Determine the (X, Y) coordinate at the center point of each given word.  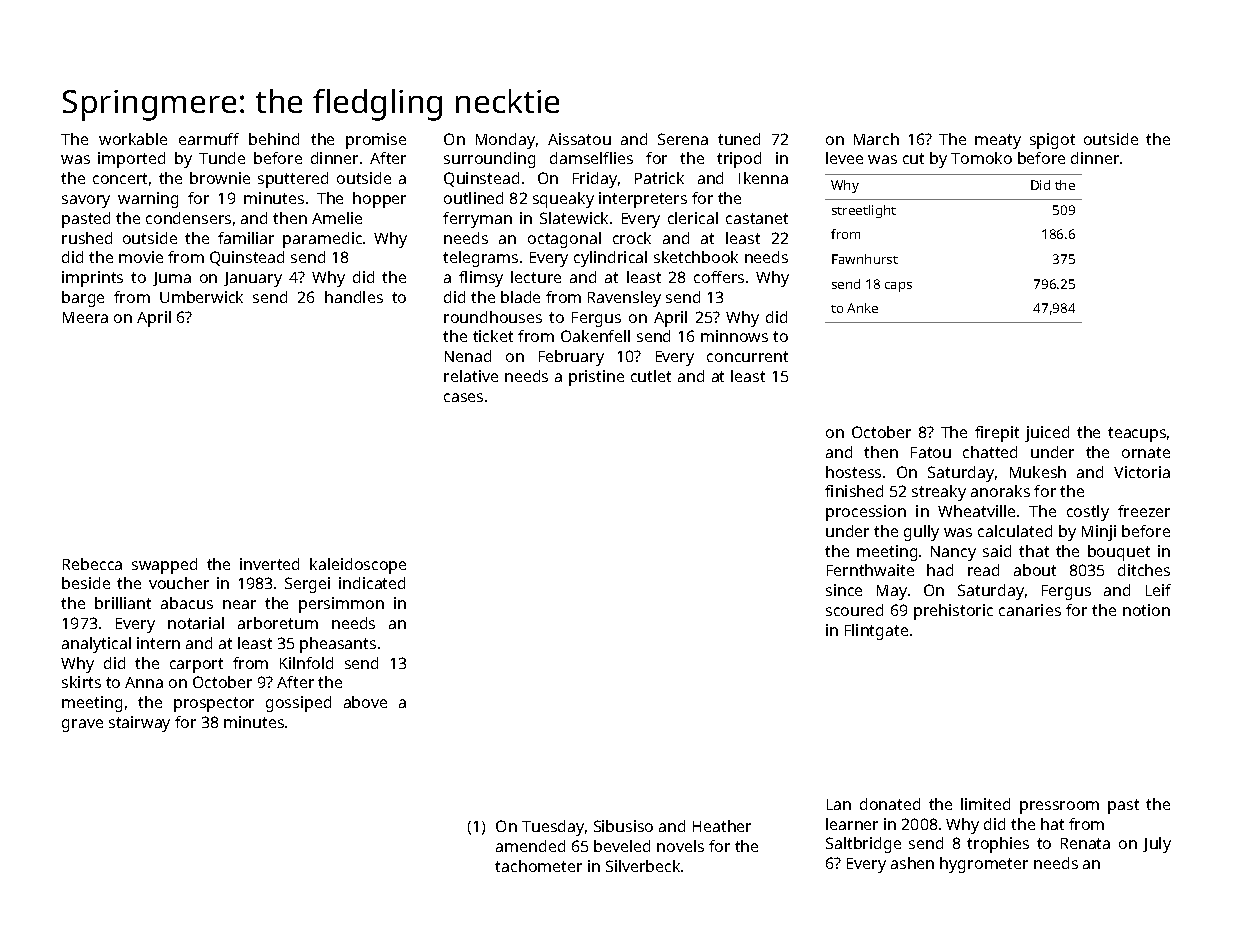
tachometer (538, 866)
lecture (536, 277)
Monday (505, 141)
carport (196, 665)
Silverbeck (643, 866)
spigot (1052, 141)
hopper (379, 200)
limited (985, 804)
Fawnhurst (865, 259)
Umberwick (201, 297)
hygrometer (984, 865)
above (365, 702)
